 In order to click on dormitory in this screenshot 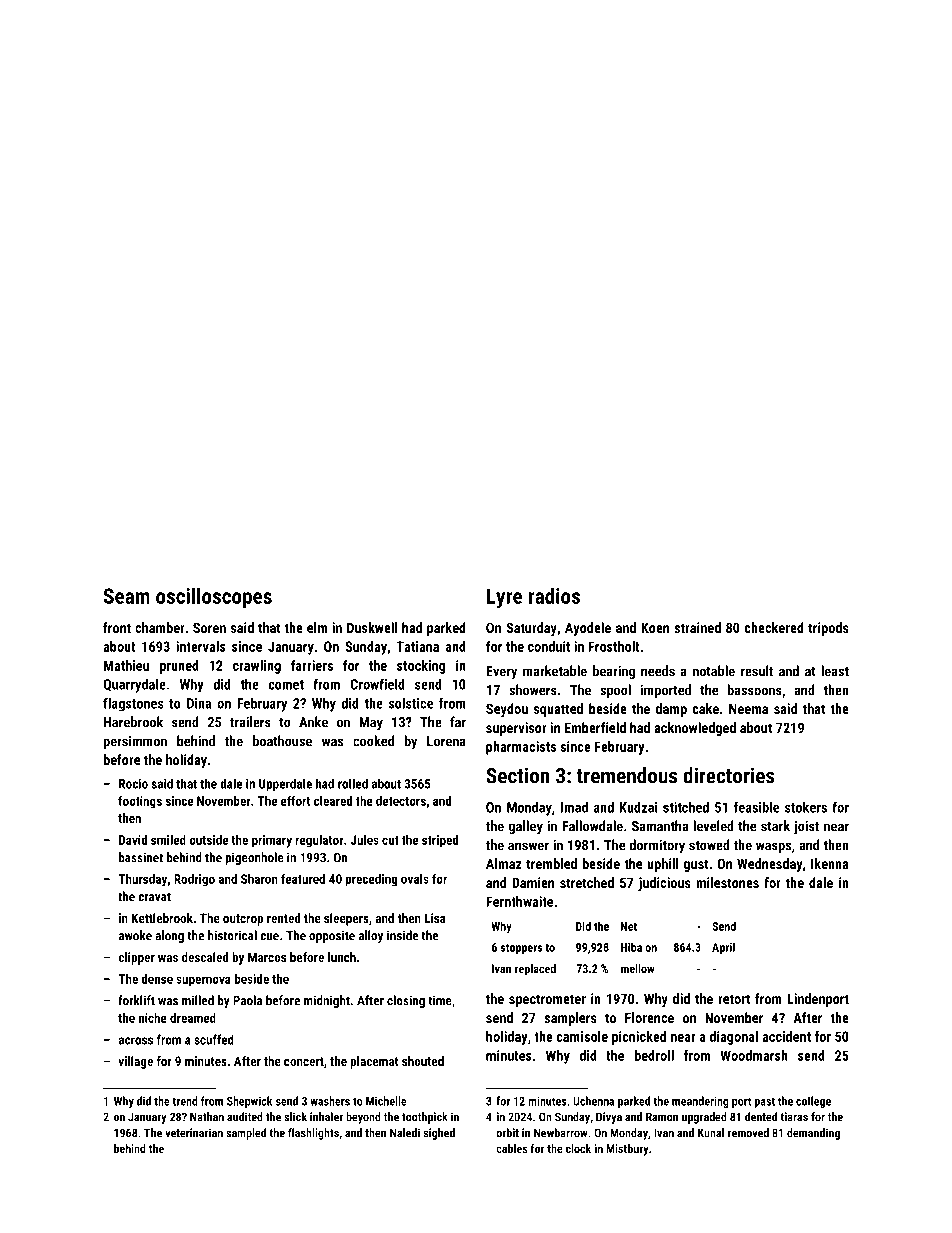, I will do `click(657, 846)`.
